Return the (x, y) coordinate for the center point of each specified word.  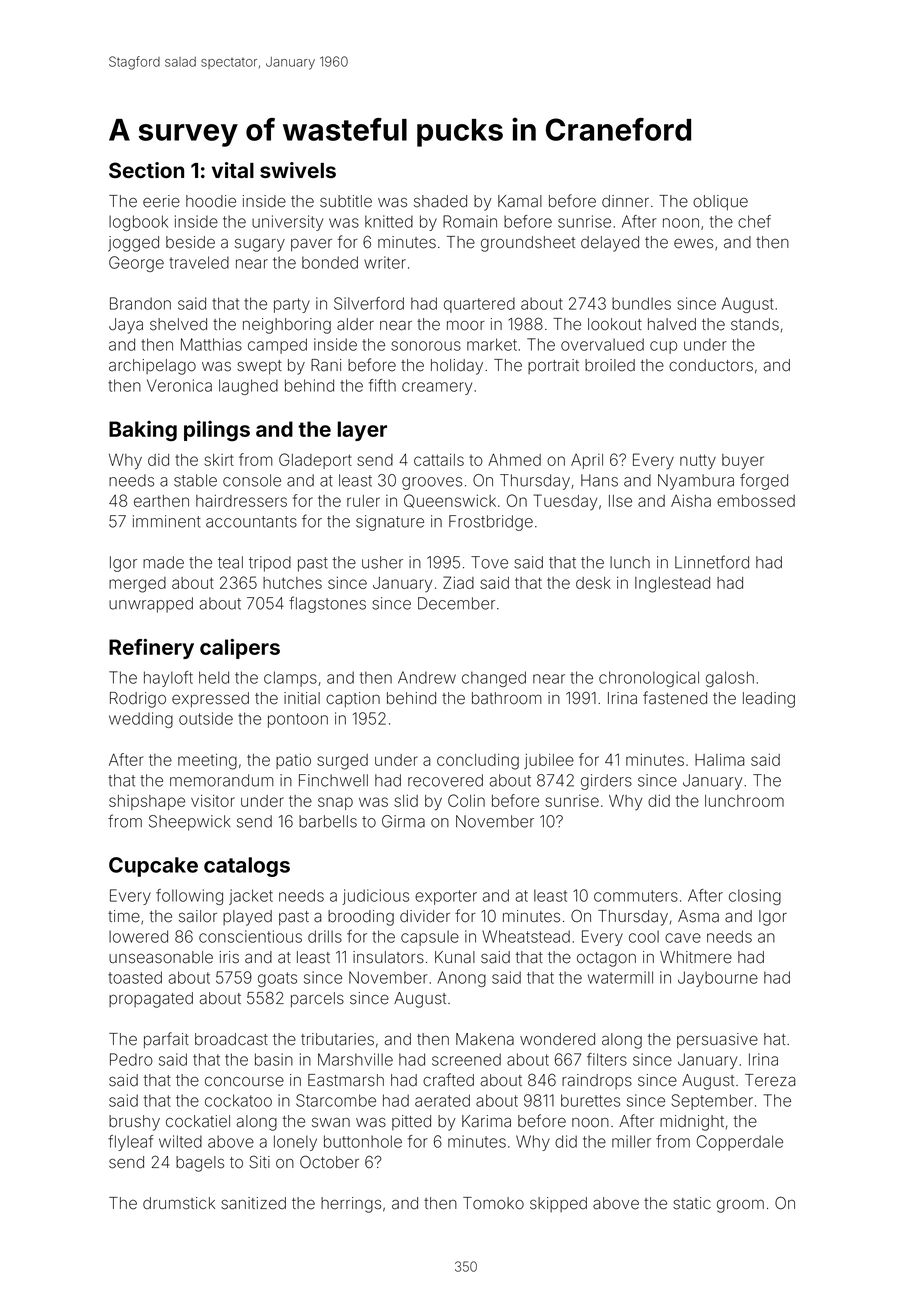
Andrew (427, 677)
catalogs (247, 867)
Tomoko (493, 1203)
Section (146, 170)
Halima (719, 759)
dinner (625, 201)
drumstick (179, 1203)
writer (385, 262)
